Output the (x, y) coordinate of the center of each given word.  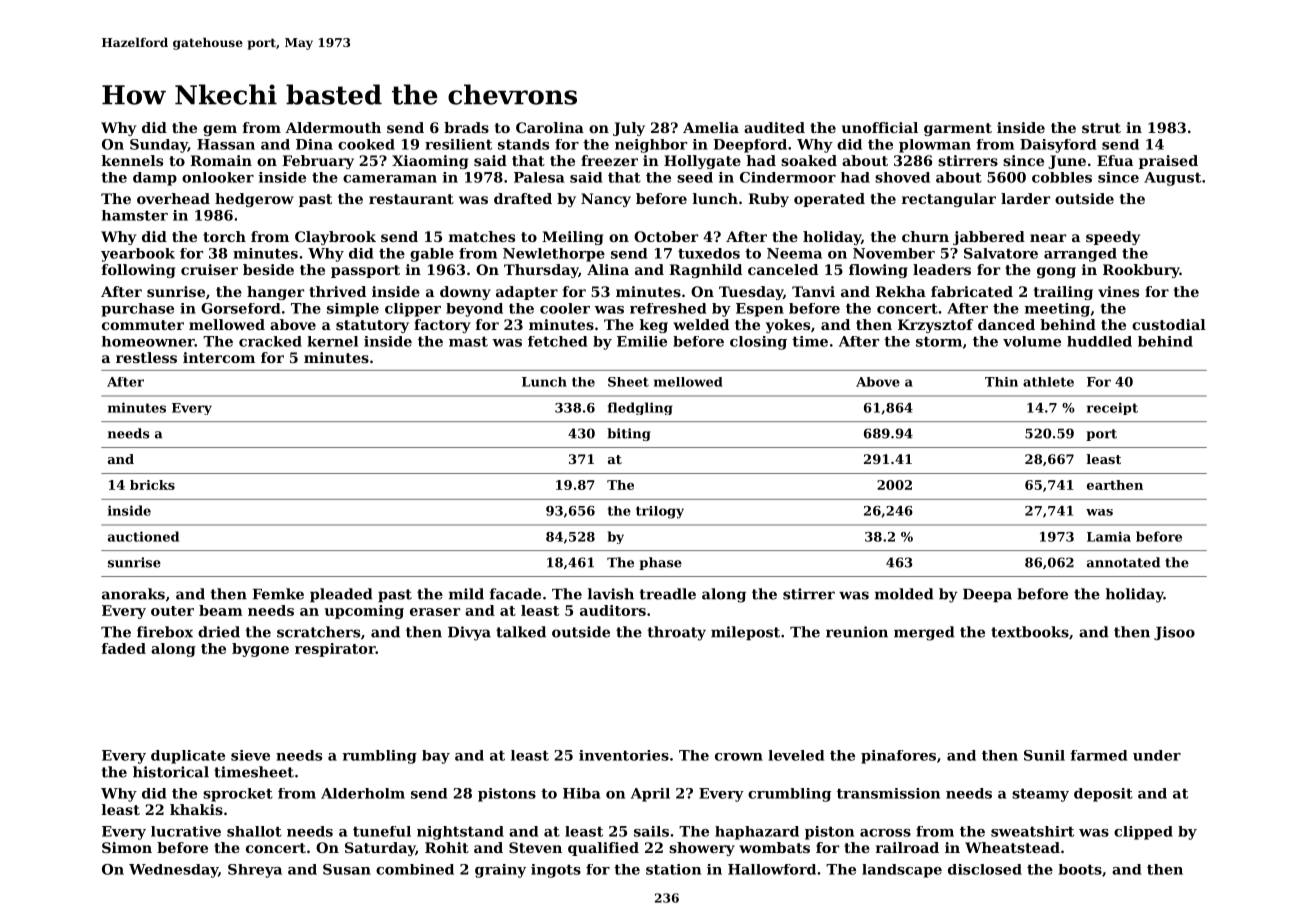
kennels (132, 160)
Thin (1001, 382)
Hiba (581, 793)
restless (146, 357)
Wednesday (173, 871)
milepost (745, 633)
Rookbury (1141, 271)
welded (701, 324)
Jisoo (1174, 633)
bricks (152, 485)
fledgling (640, 408)
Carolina (550, 127)
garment (958, 129)
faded (124, 648)
